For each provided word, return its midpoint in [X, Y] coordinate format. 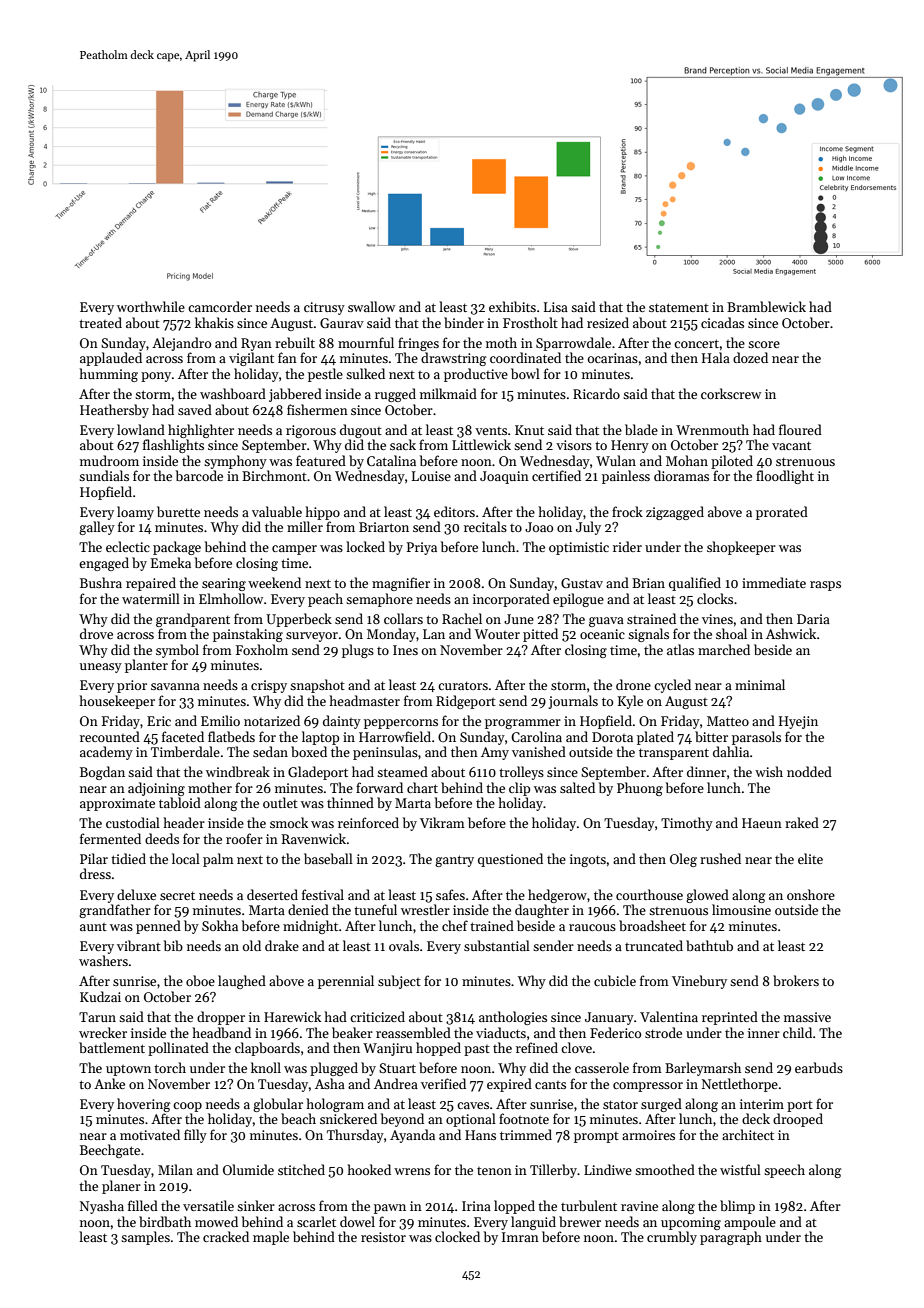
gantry [454, 861]
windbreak [238, 771]
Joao [539, 527]
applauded [111, 359]
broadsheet [652, 925]
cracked [226, 1236]
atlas [680, 649]
